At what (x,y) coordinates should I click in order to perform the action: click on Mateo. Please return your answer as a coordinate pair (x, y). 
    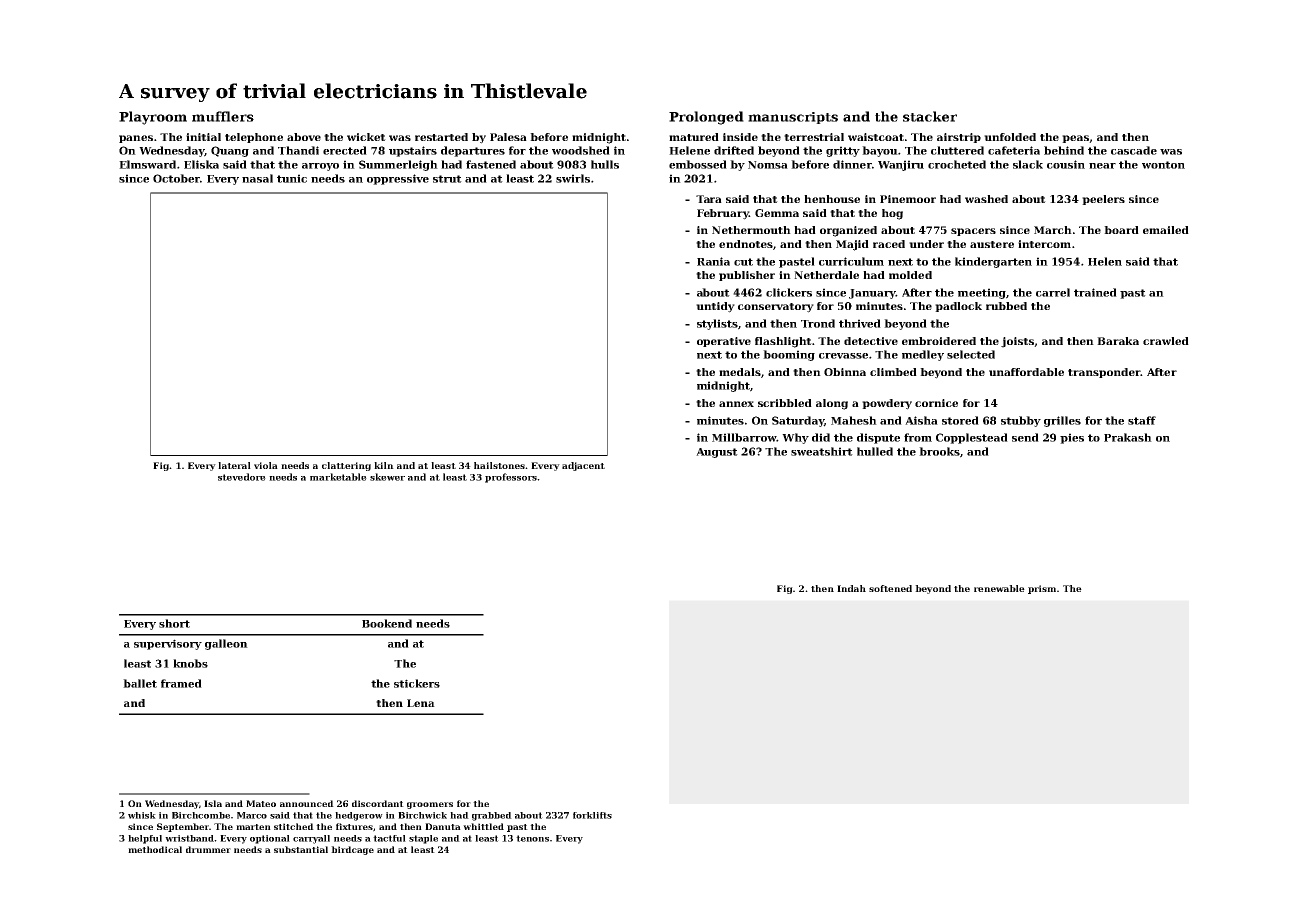
    Looking at the image, I should click on (261, 803).
